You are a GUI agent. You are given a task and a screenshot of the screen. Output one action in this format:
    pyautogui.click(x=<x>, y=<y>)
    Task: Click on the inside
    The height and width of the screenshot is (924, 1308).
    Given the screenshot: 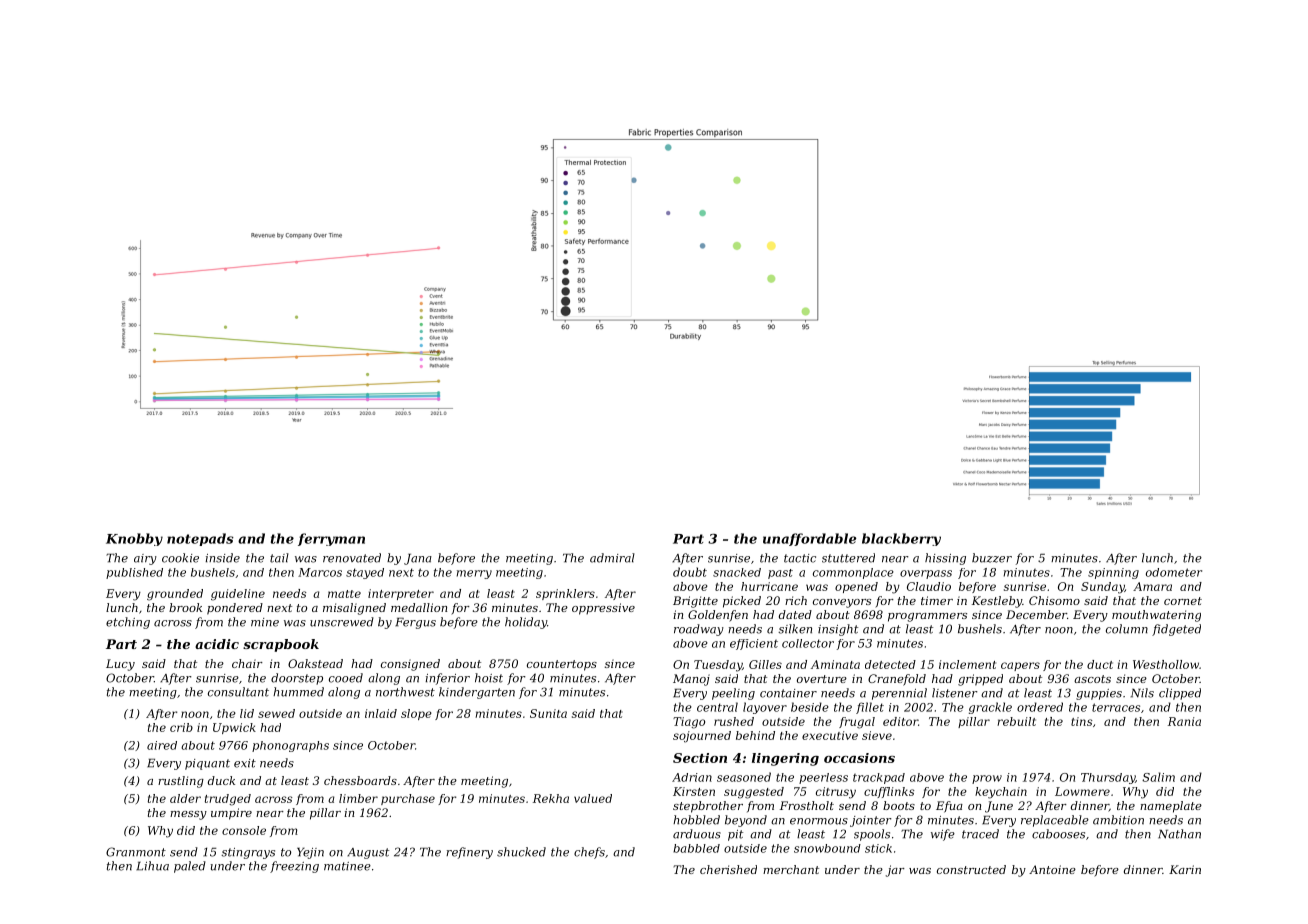 What is the action you would take?
    pyautogui.click(x=222, y=558)
